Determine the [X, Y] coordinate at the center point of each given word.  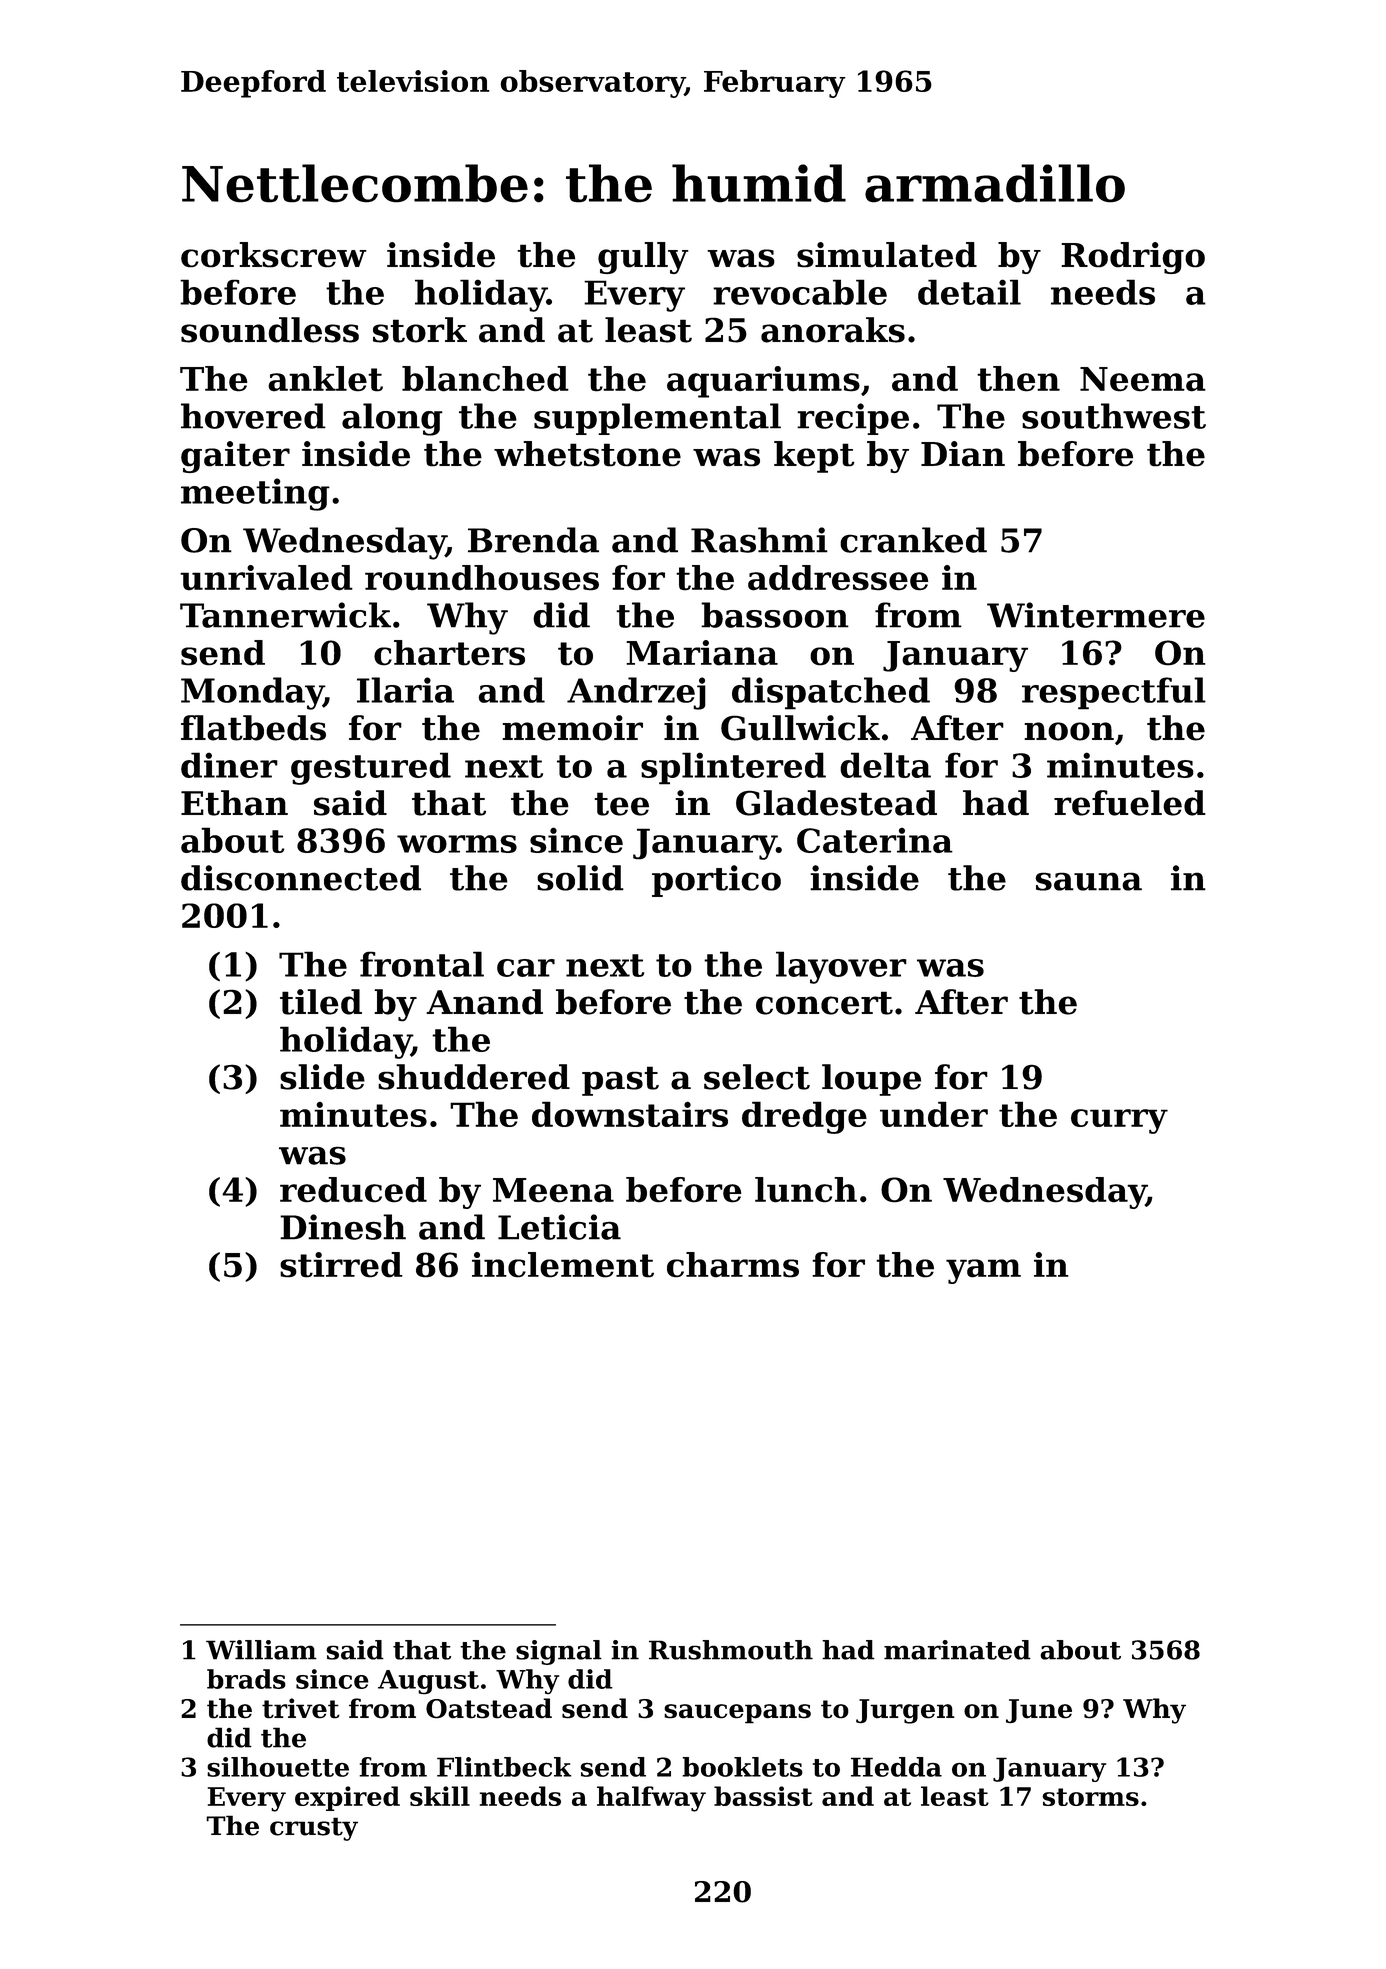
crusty [314, 1829]
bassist [763, 1796]
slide [322, 1077]
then [1018, 379]
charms [733, 1265]
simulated [887, 255]
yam [983, 1271]
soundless [270, 330]
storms [1090, 1797]
